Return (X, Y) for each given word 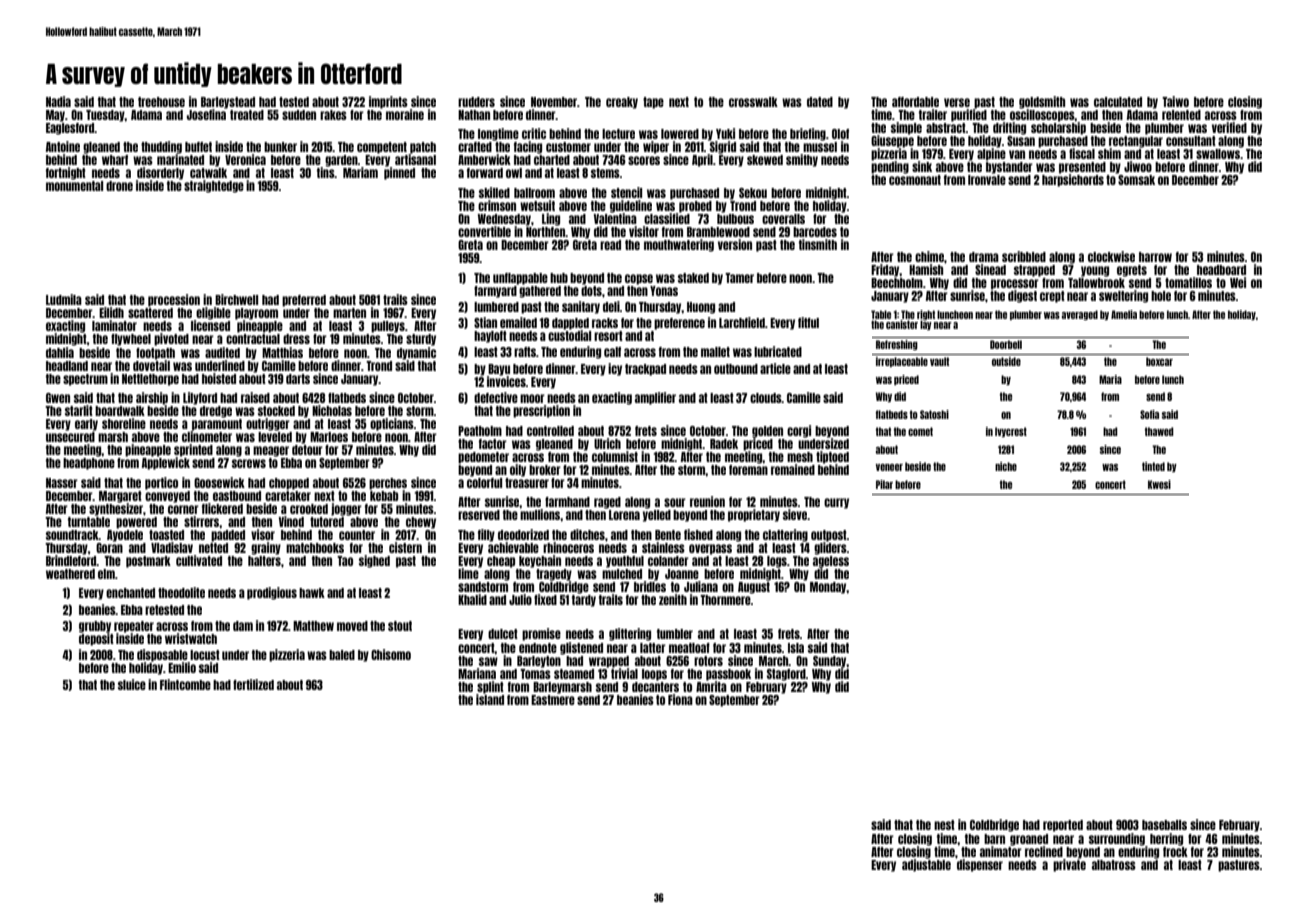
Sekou (753, 193)
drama (984, 257)
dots (591, 291)
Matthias (282, 352)
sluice (132, 684)
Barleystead (228, 103)
